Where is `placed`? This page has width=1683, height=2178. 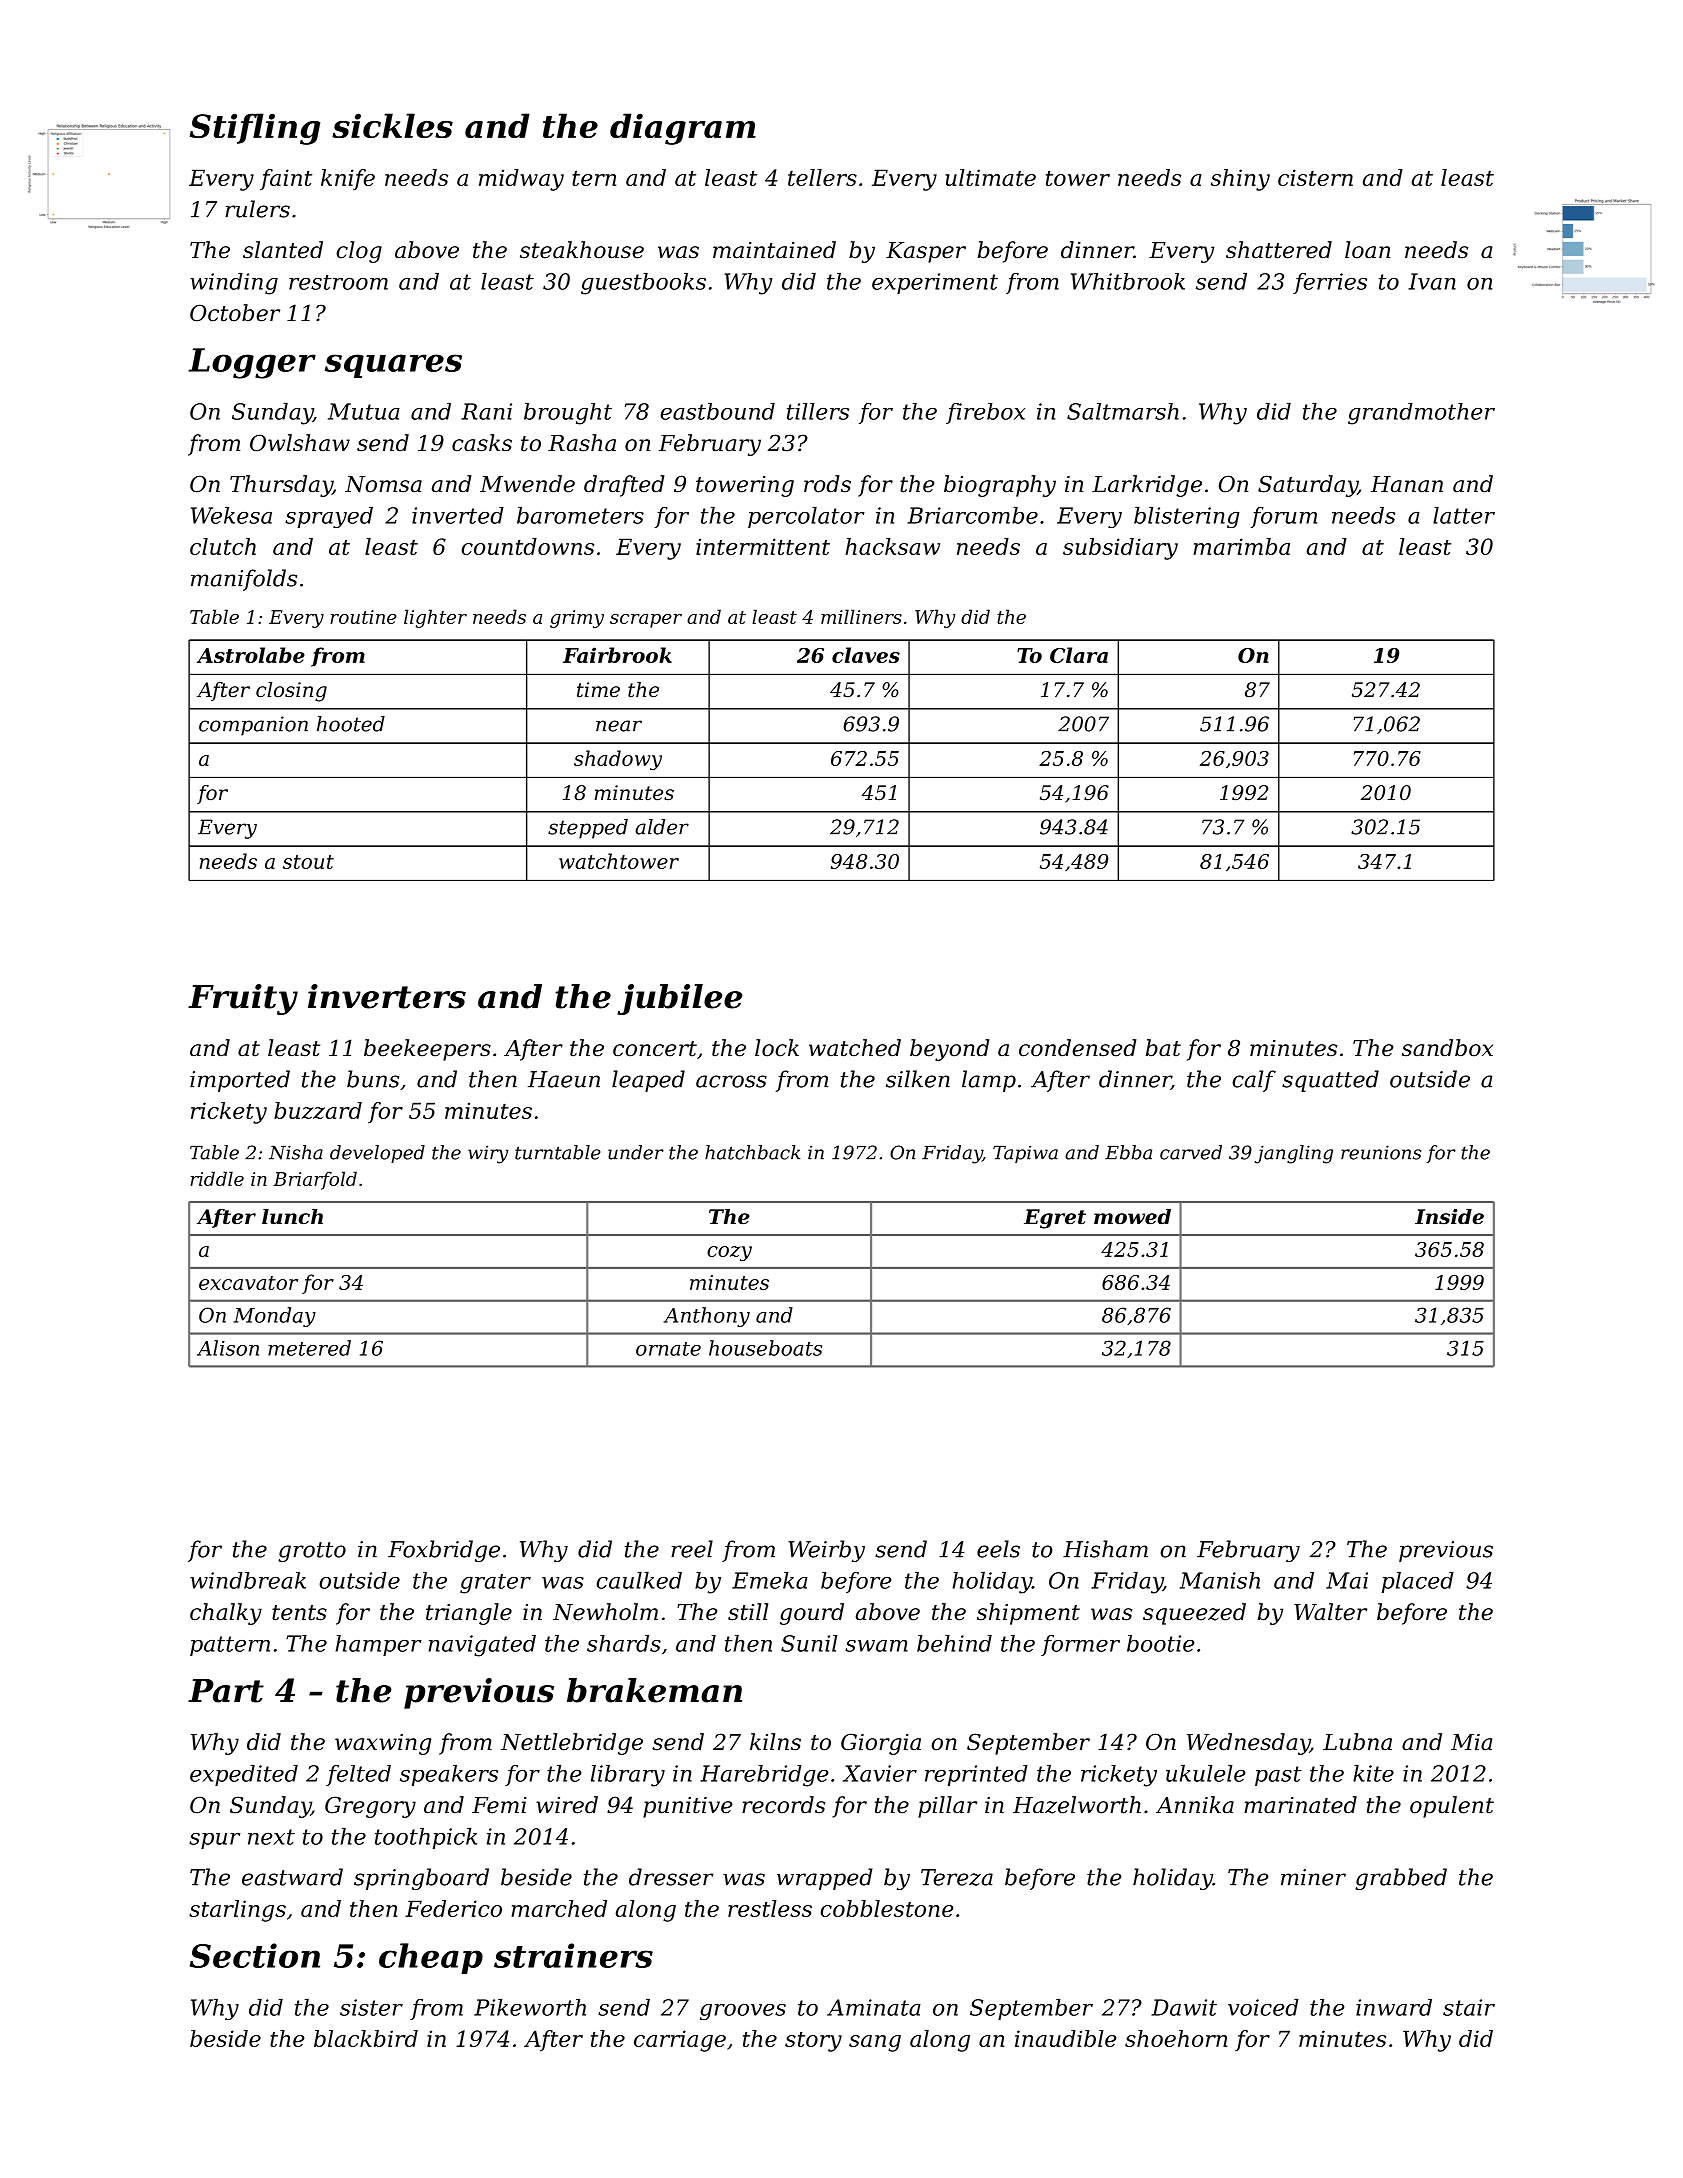 placed is located at coordinates (1418, 1582).
